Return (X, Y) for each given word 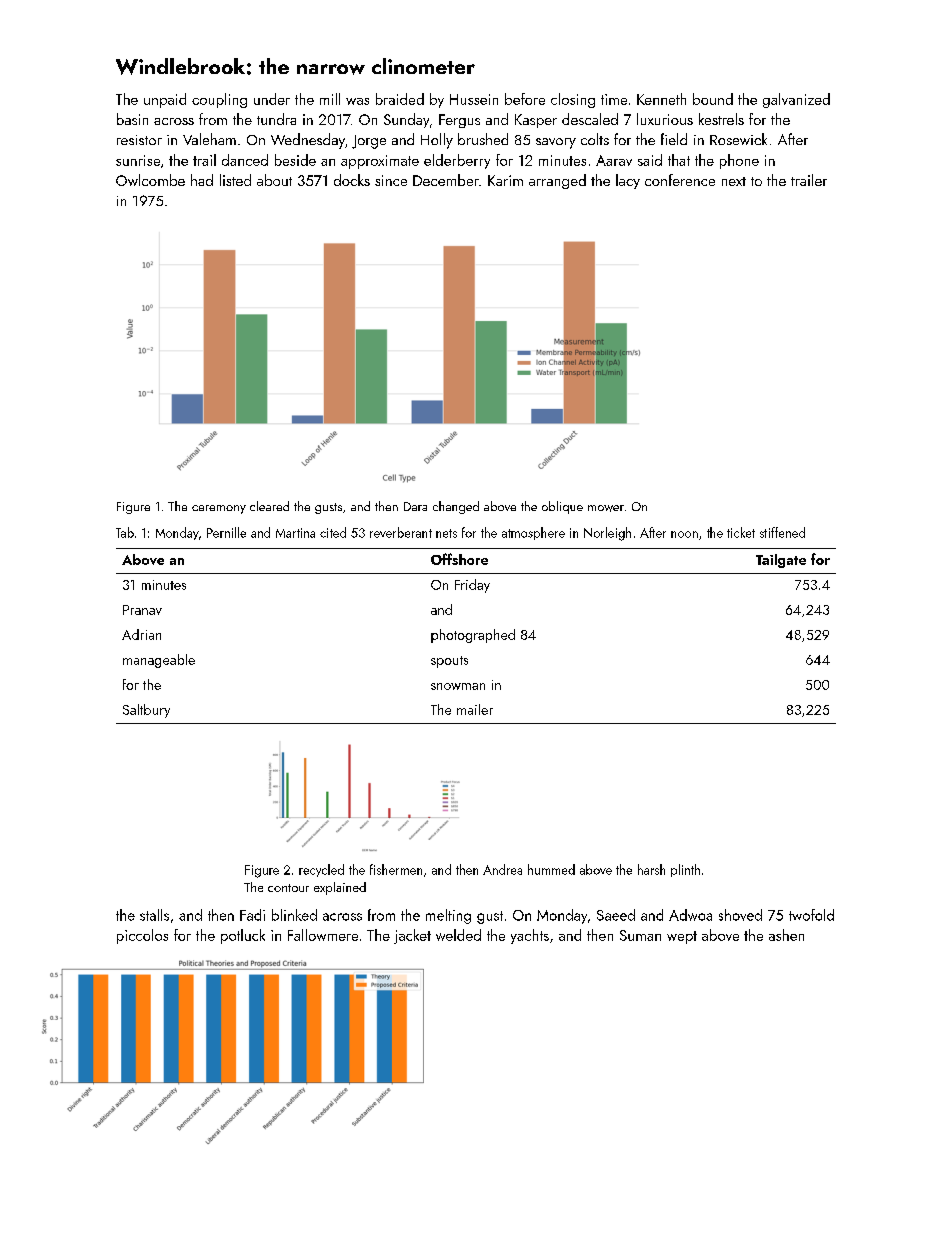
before (525, 99)
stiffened (782, 532)
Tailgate (781, 561)
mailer (475, 709)
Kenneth (661, 99)
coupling (219, 100)
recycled (321, 870)
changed (456, 507)
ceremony (219, 509)
